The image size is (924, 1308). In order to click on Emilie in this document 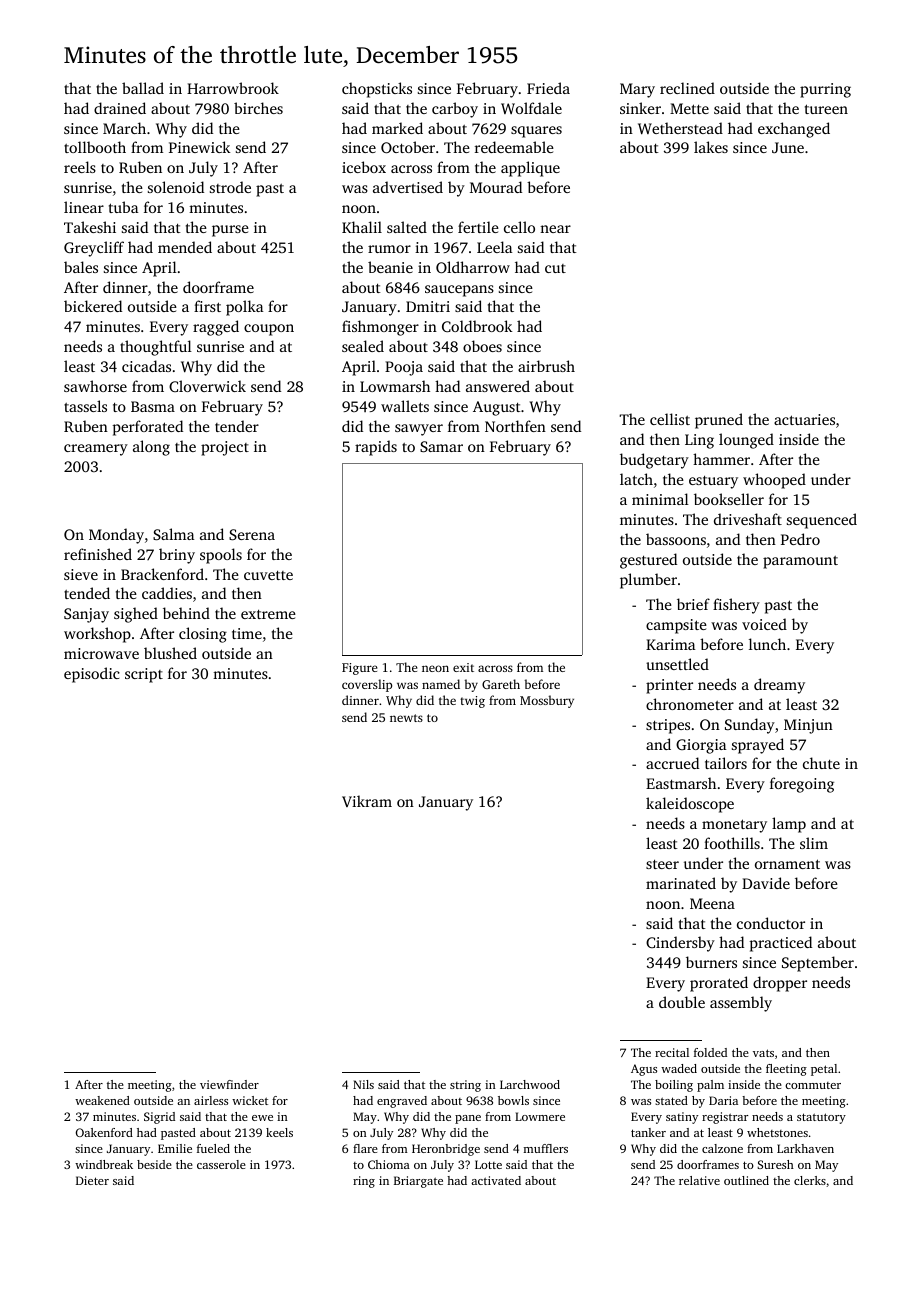, I will do `click(175, 1148)`.
